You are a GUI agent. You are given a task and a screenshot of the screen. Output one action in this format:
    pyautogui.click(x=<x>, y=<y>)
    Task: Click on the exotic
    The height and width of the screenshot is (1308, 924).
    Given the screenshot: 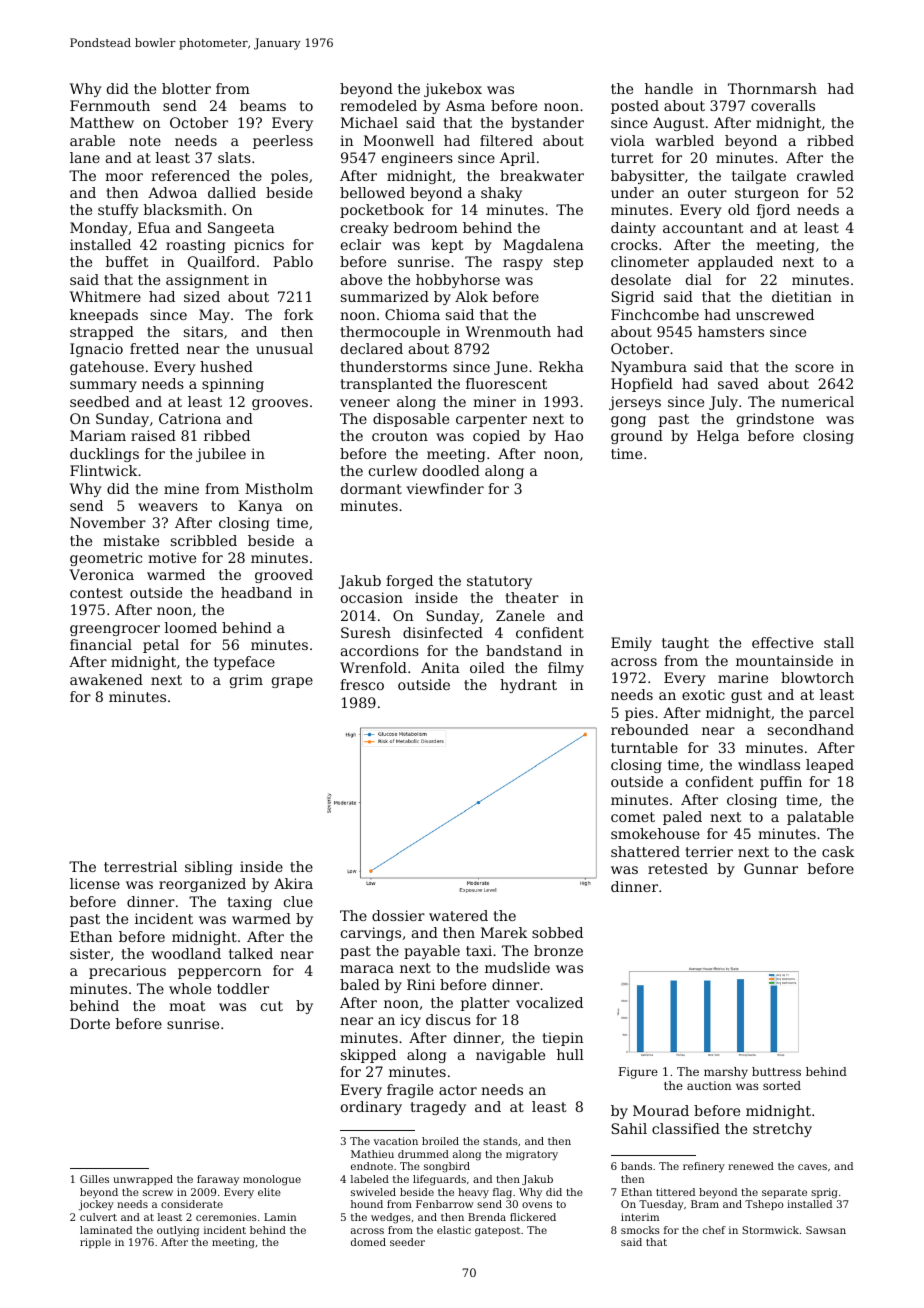 What is the action you would take?
    pyautogui.click(x=703, y=694)
